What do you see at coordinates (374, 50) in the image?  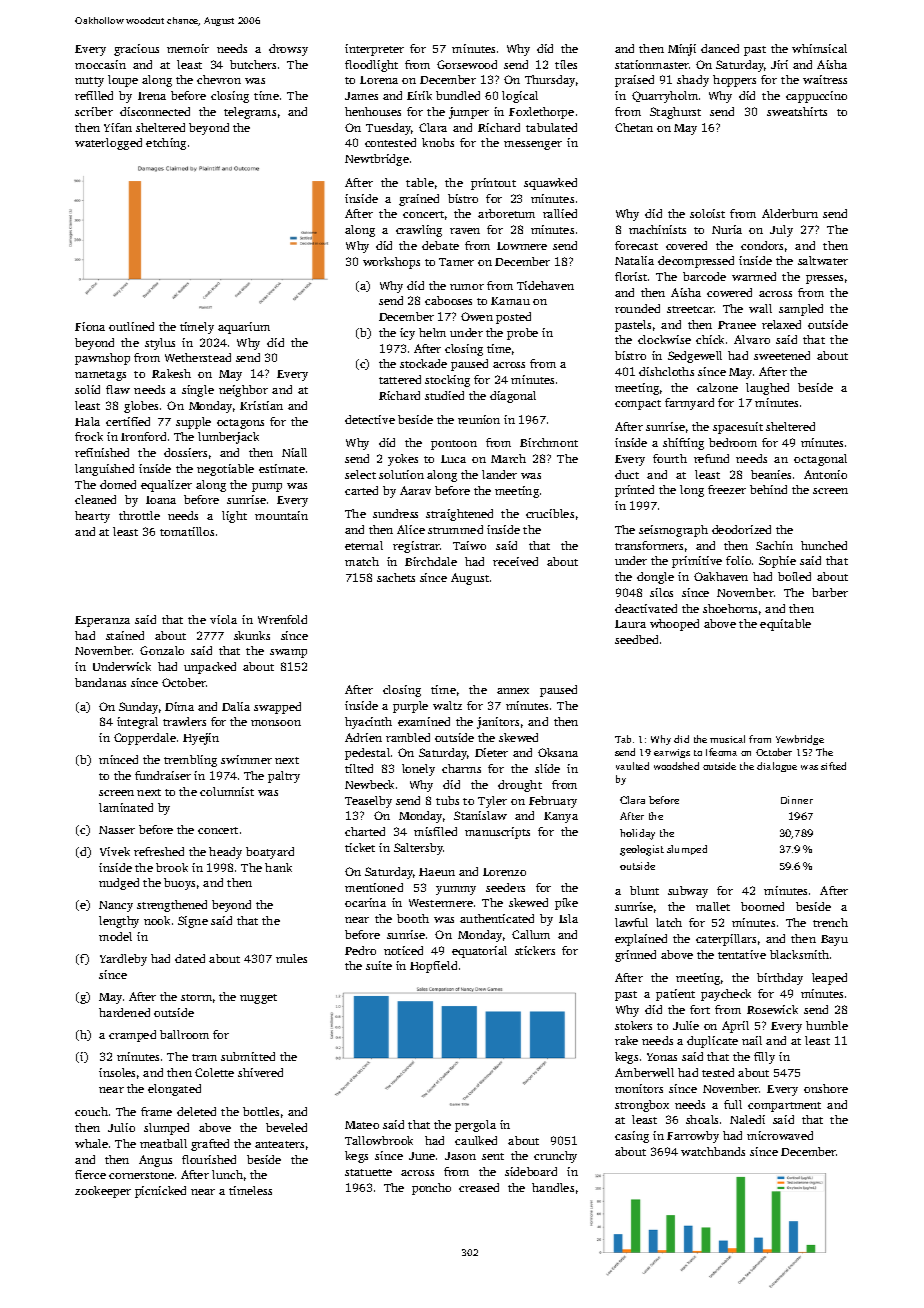 I see `interpreter` at bounding box center [374, 50].
